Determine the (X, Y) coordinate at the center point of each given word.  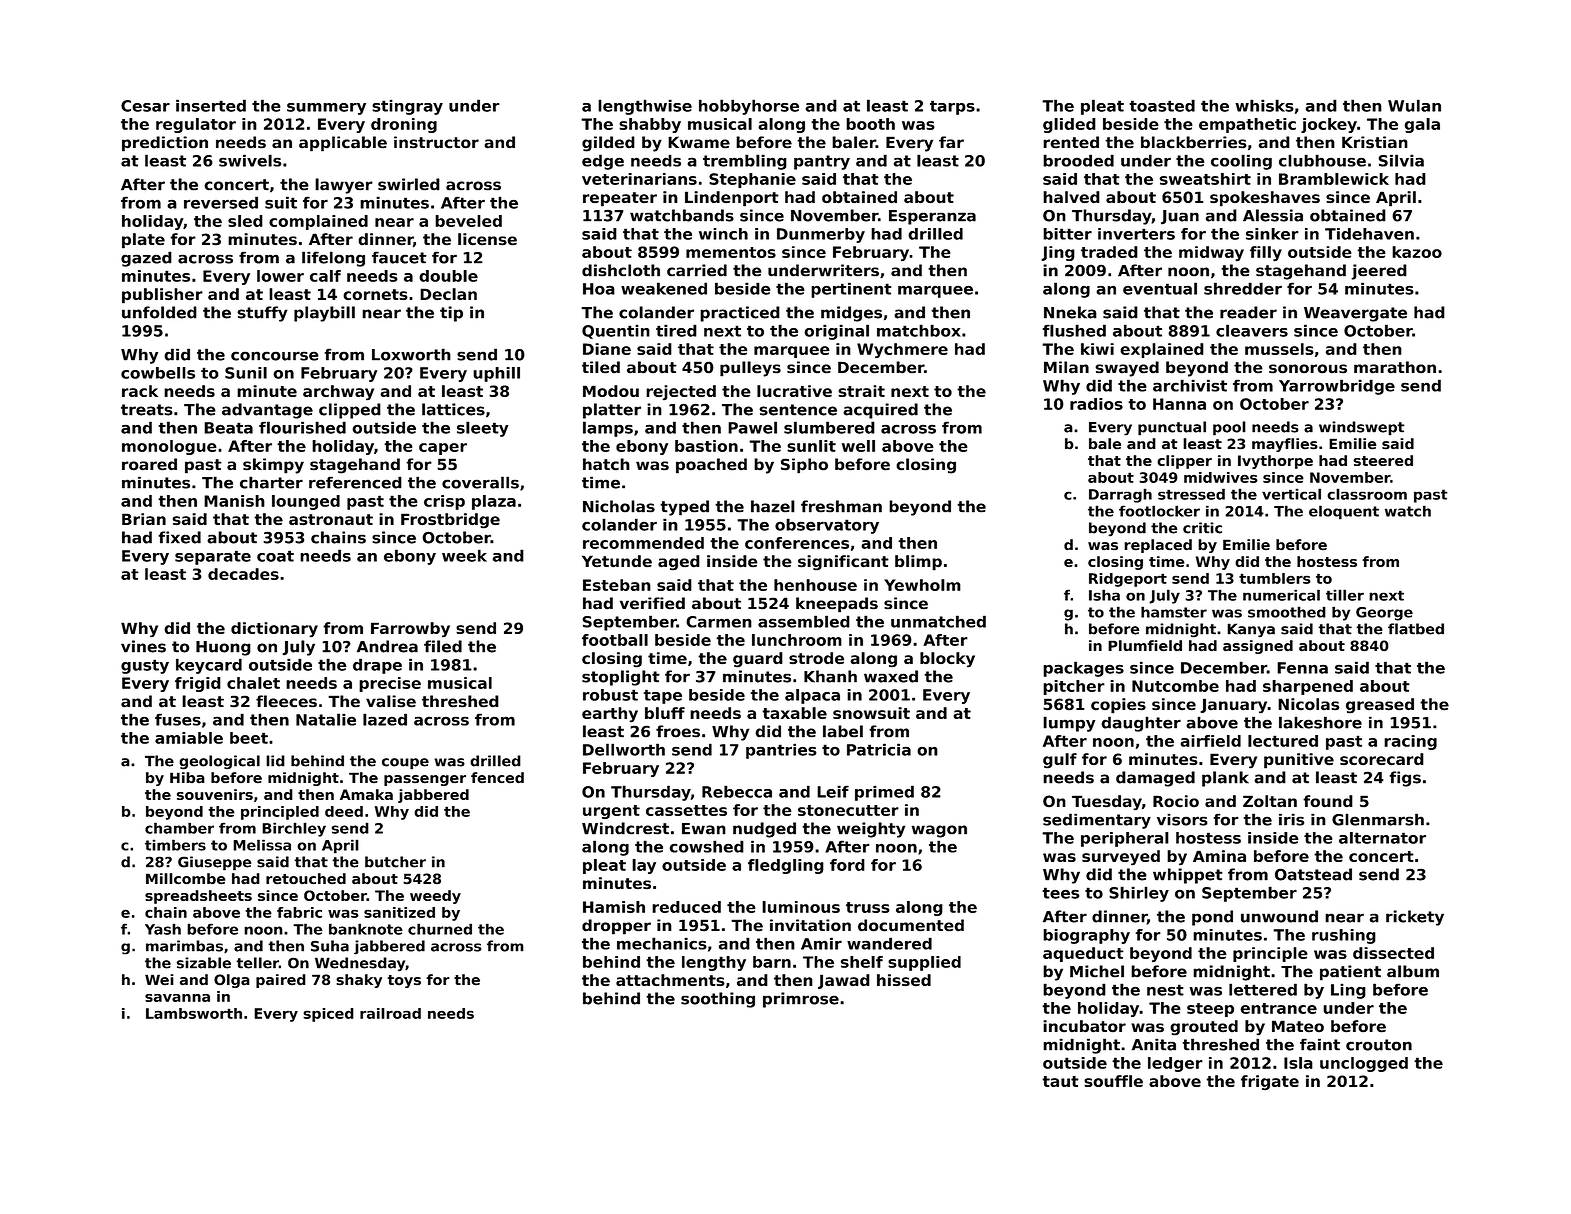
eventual (1160, 288)
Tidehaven (1369, 234)
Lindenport (732, 199)
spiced (328, 1015)
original (836, 332)
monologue (169, 447)
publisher (162, 296)
